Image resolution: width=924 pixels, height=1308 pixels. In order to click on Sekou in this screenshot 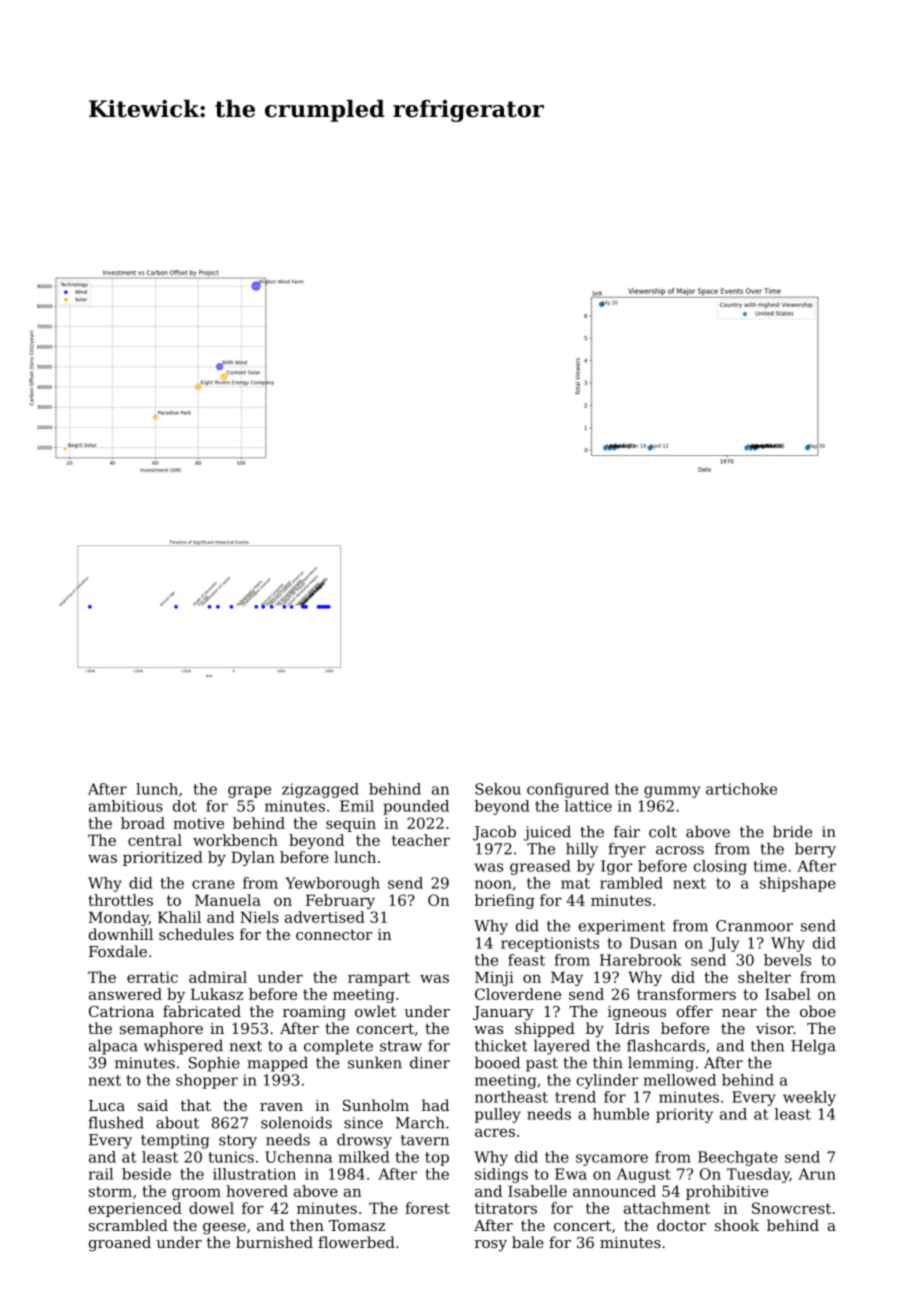, I will do `click(498, 789)`.
